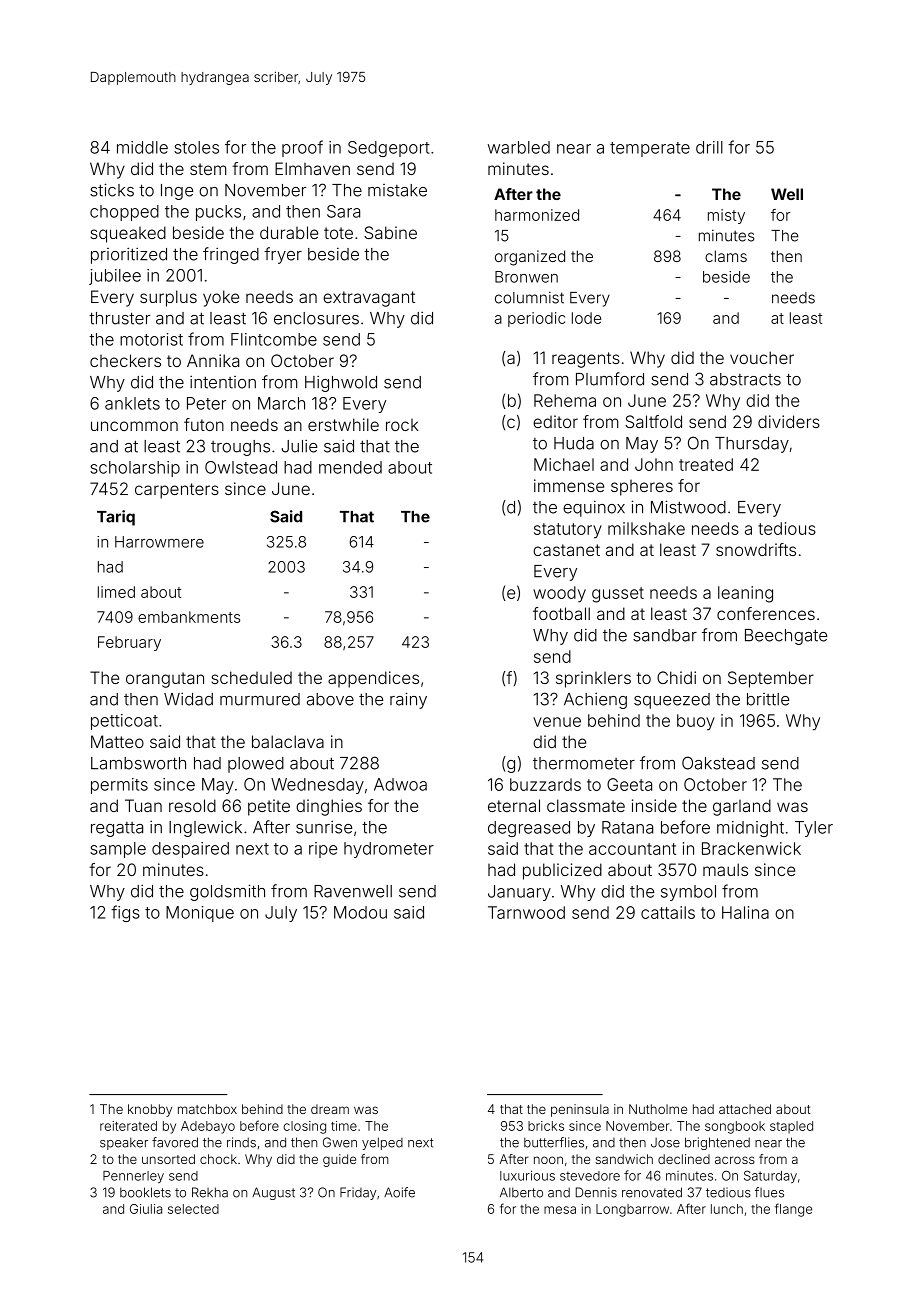  Describe the element at coordinates (389, 850) in the image. I see `hydrometer` at that location.
